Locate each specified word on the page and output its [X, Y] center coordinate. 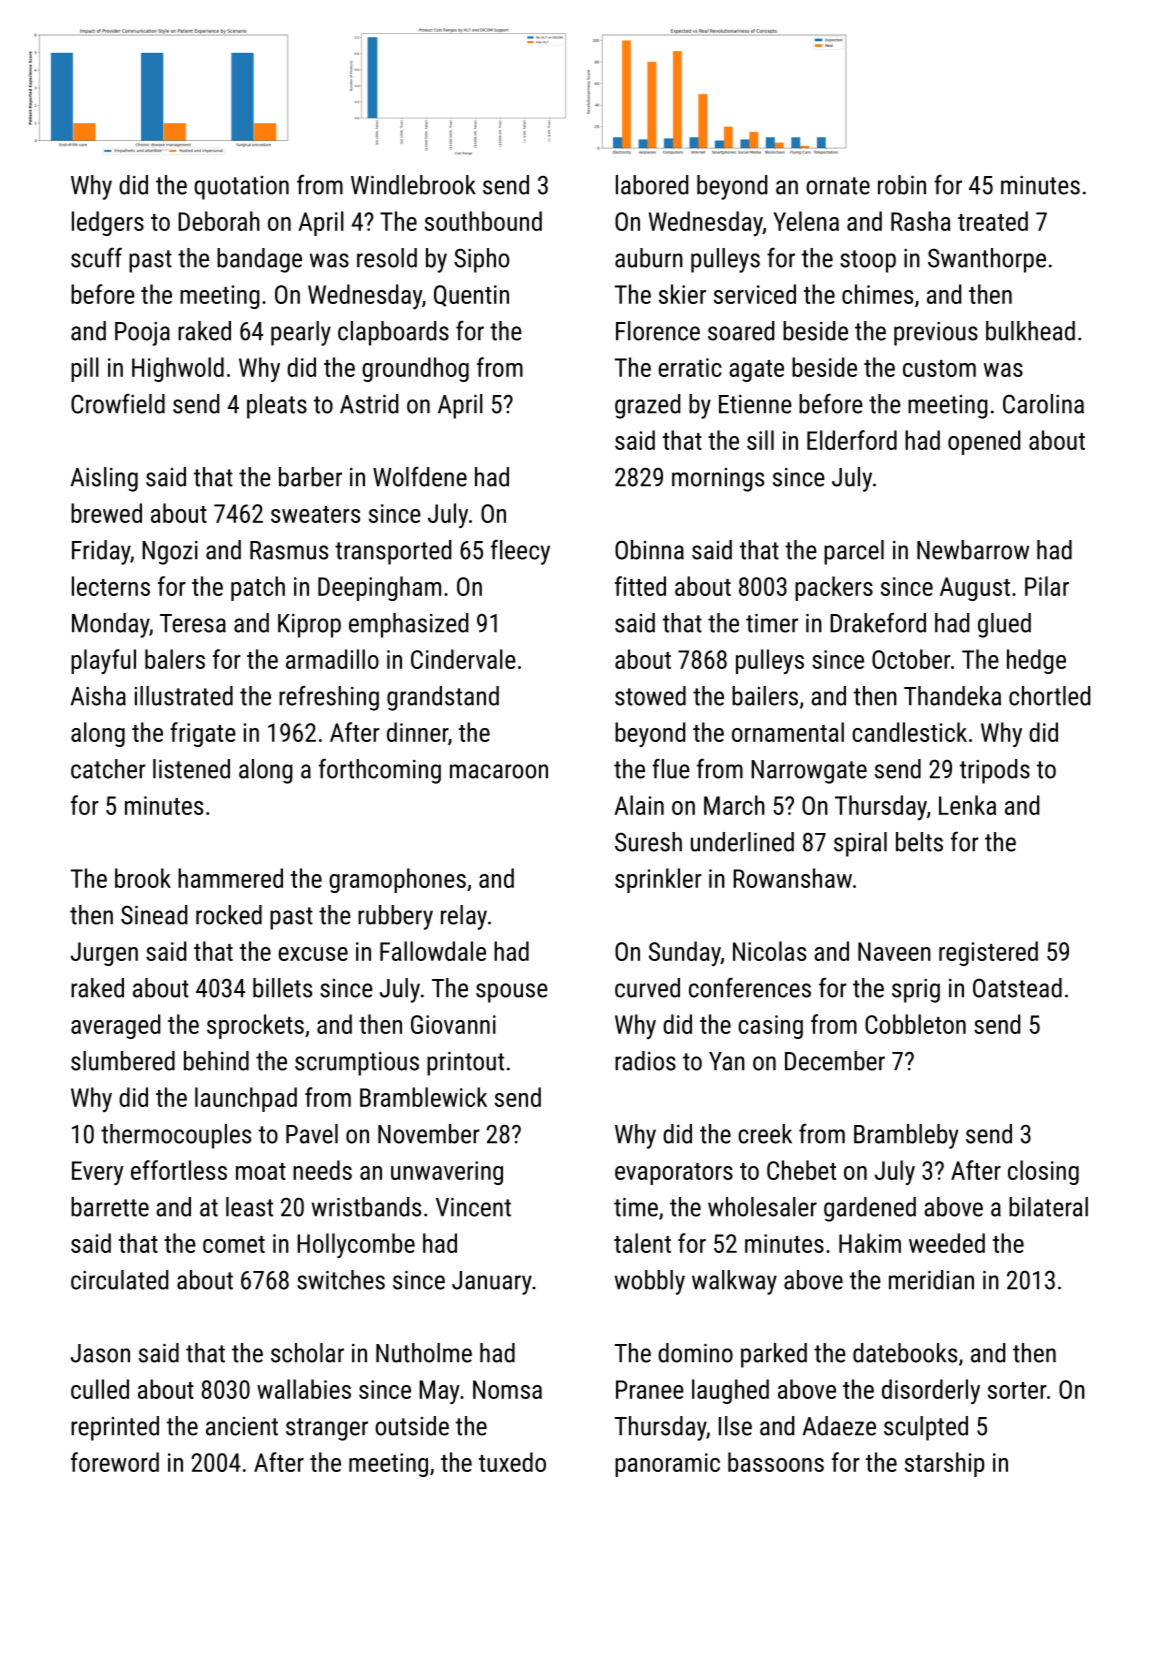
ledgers [108, 223]
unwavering [447, 1173]
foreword [115, 1462]
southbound [483, 221]
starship [944, 1464]
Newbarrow [973, 550]
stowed [650, 696]
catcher [108, 769]
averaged [115, 1026]
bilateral [1048, 1207]
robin [902, 185]
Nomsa [507, 1389]
